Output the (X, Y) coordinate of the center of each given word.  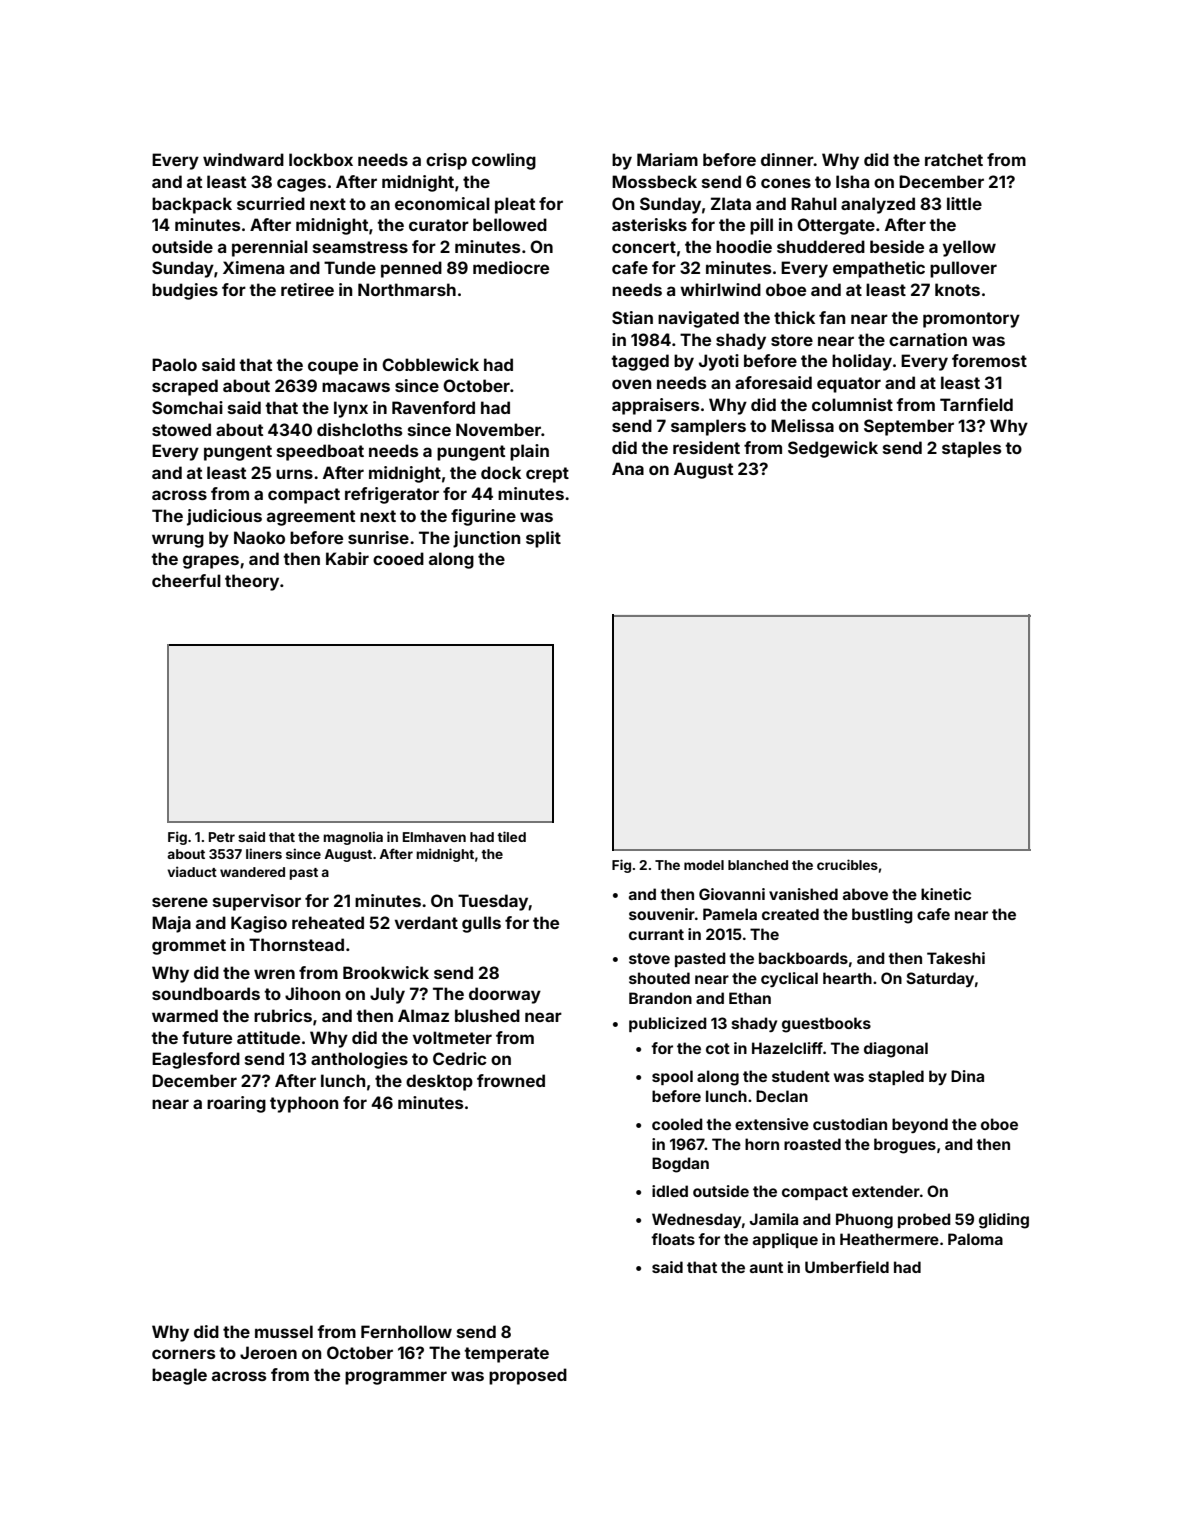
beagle (179, 1376)
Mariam (667, 159)
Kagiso (259, 924)
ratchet (954, 159)
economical (442, 203)
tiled (511, 836)
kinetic (946, 894)
